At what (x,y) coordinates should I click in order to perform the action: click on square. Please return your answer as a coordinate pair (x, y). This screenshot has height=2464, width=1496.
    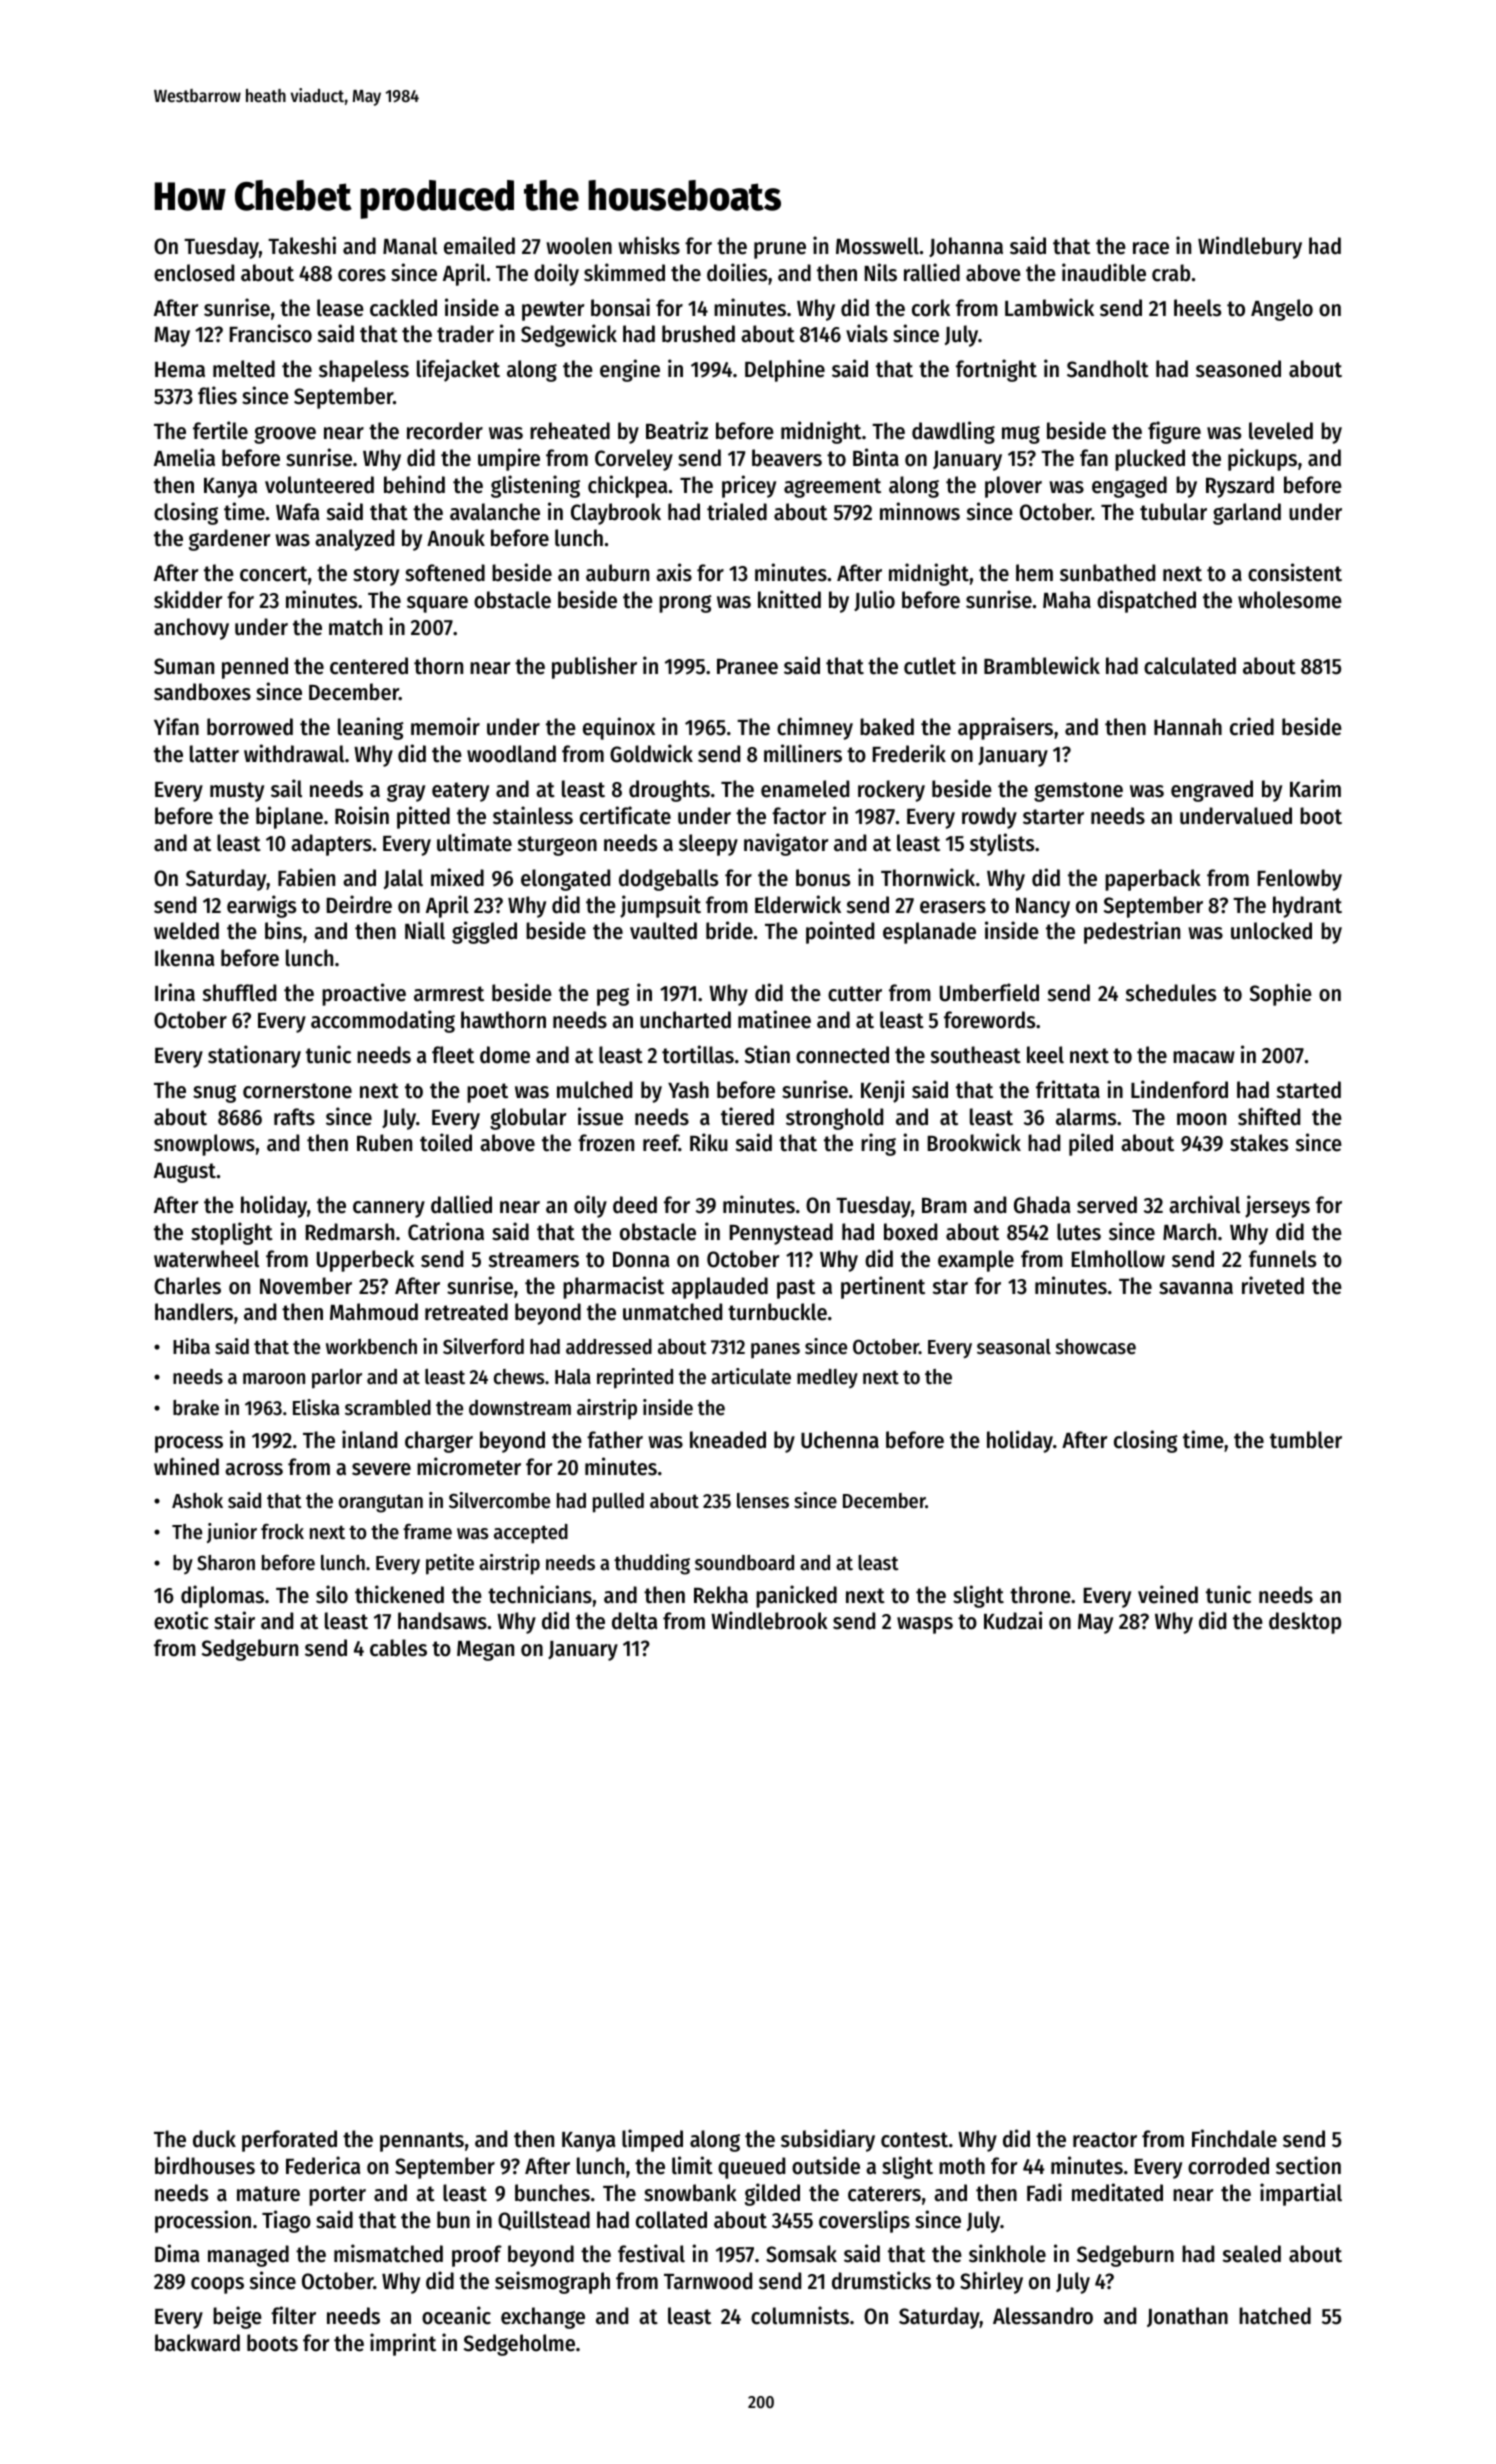
    Looking at the image, I should click on (437, 604).
